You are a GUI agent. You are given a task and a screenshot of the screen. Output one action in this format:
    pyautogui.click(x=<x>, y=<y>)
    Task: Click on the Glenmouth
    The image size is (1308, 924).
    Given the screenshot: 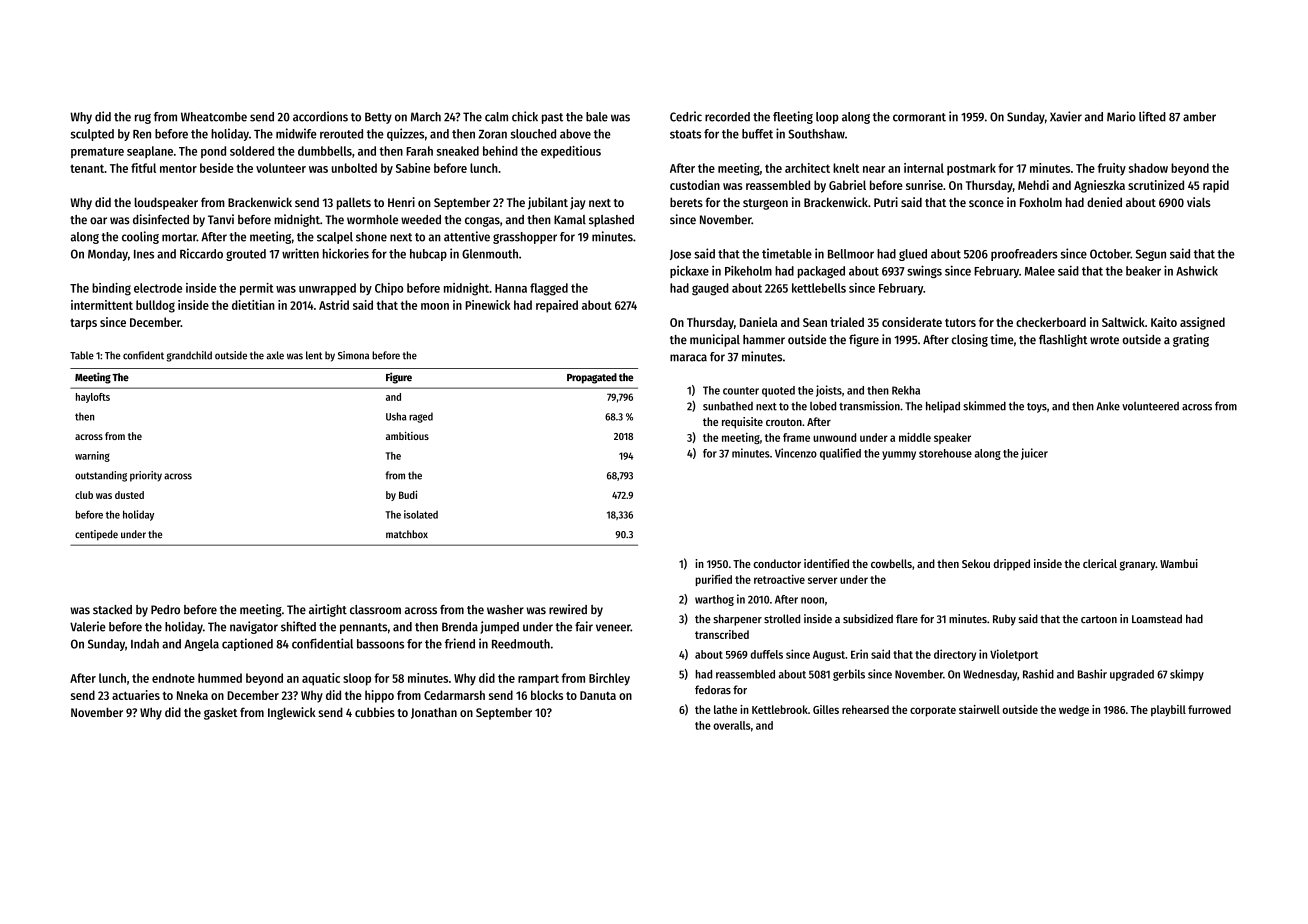 What is the action you would take?
    pyautogui.click(x=490, y=254)
